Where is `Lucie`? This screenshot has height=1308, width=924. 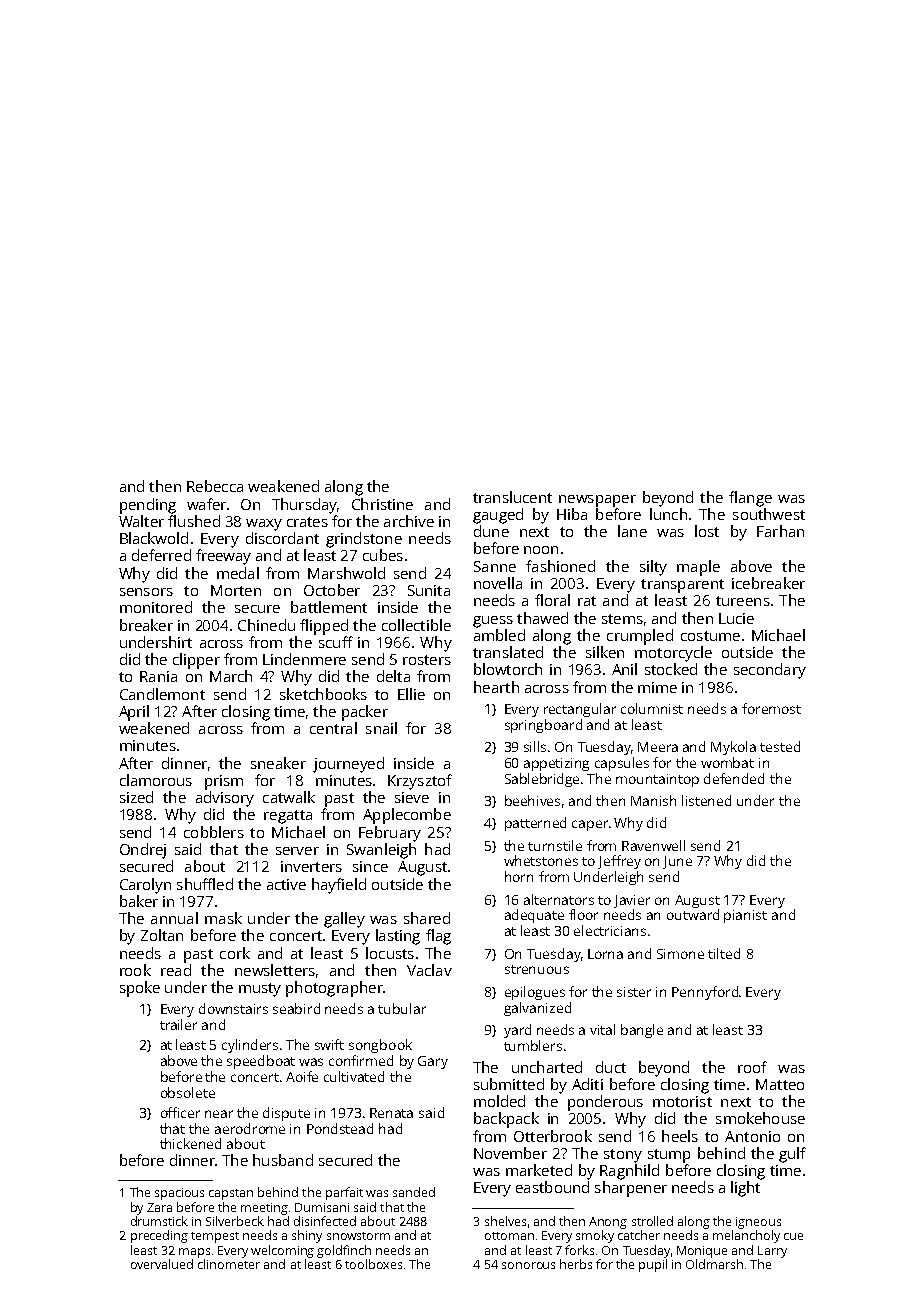 Lucie is located at coordinates (736, 618).
